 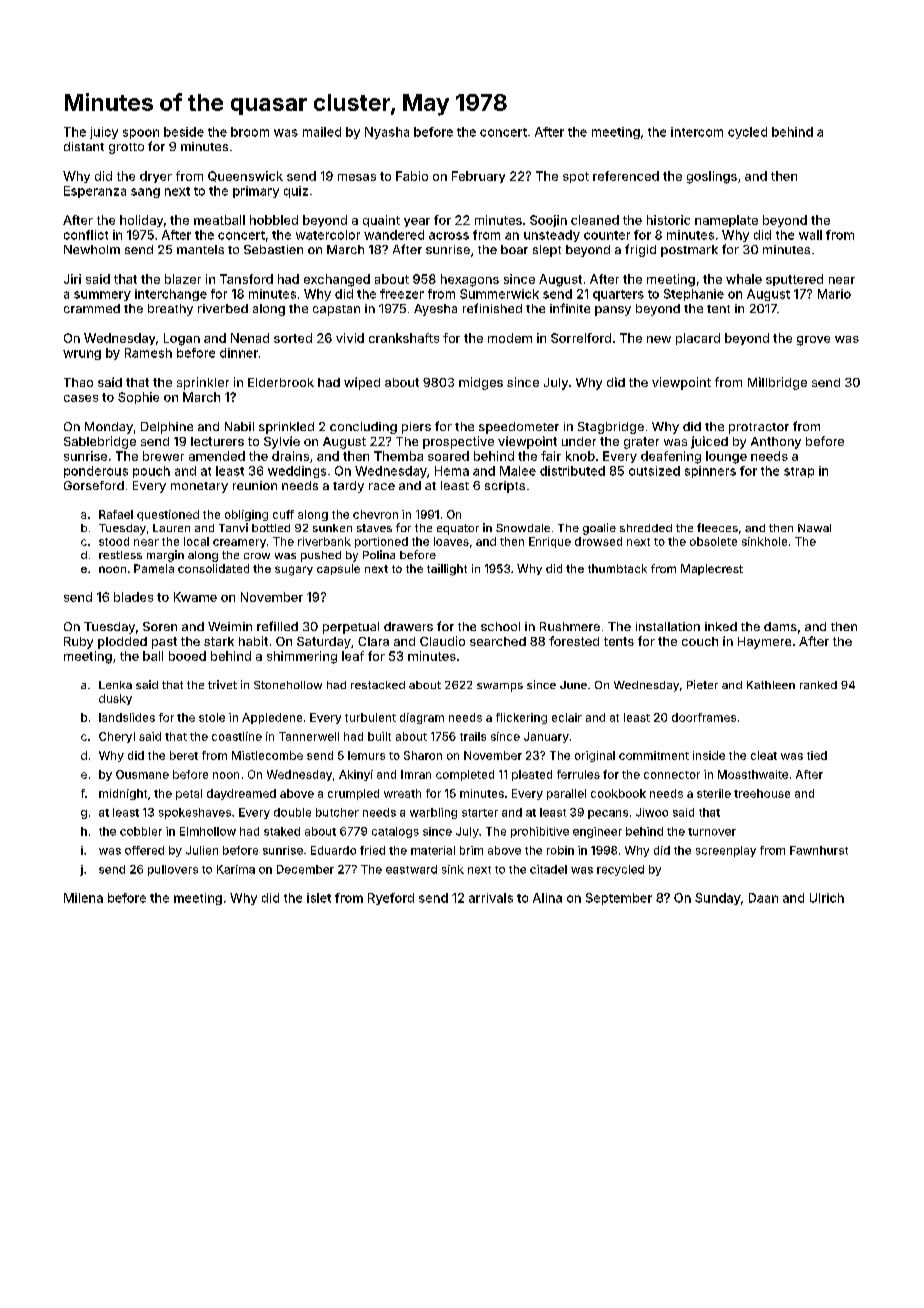 I want to click on Fawnhurst, so click(x=819, y=850).
